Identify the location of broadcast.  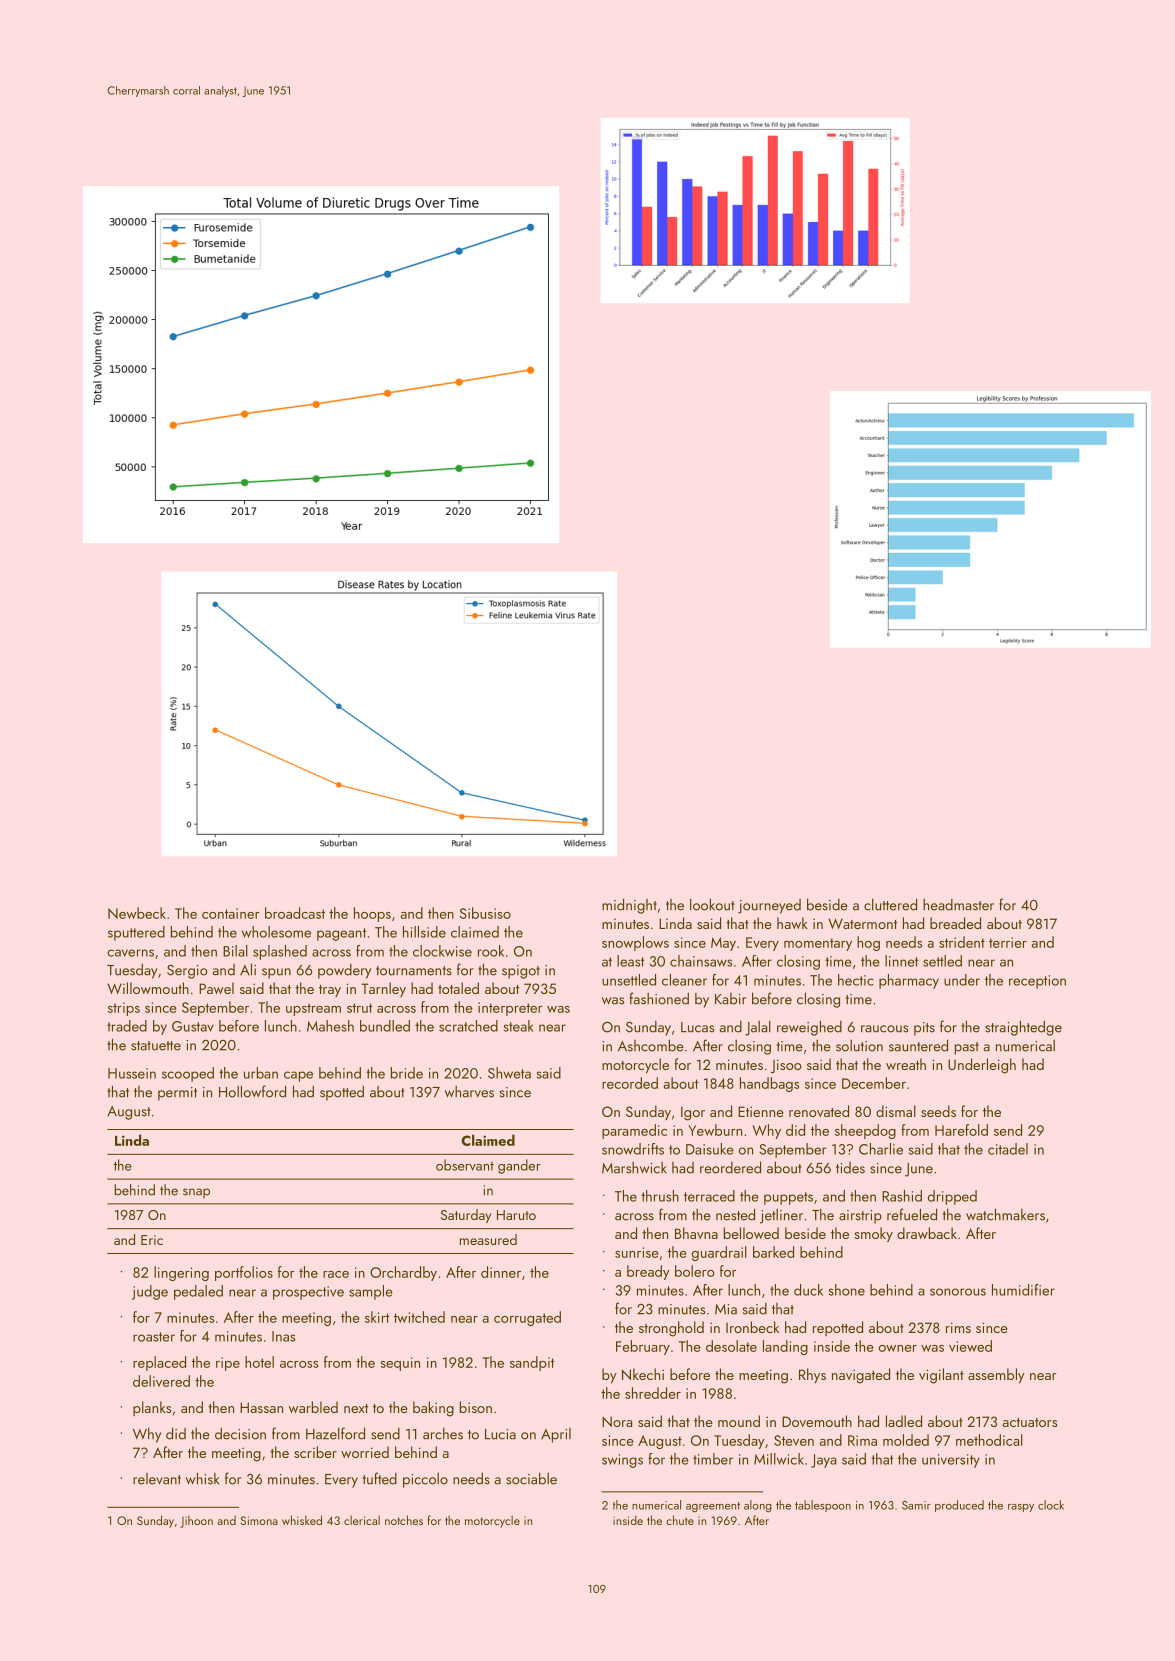
(295, 913).
